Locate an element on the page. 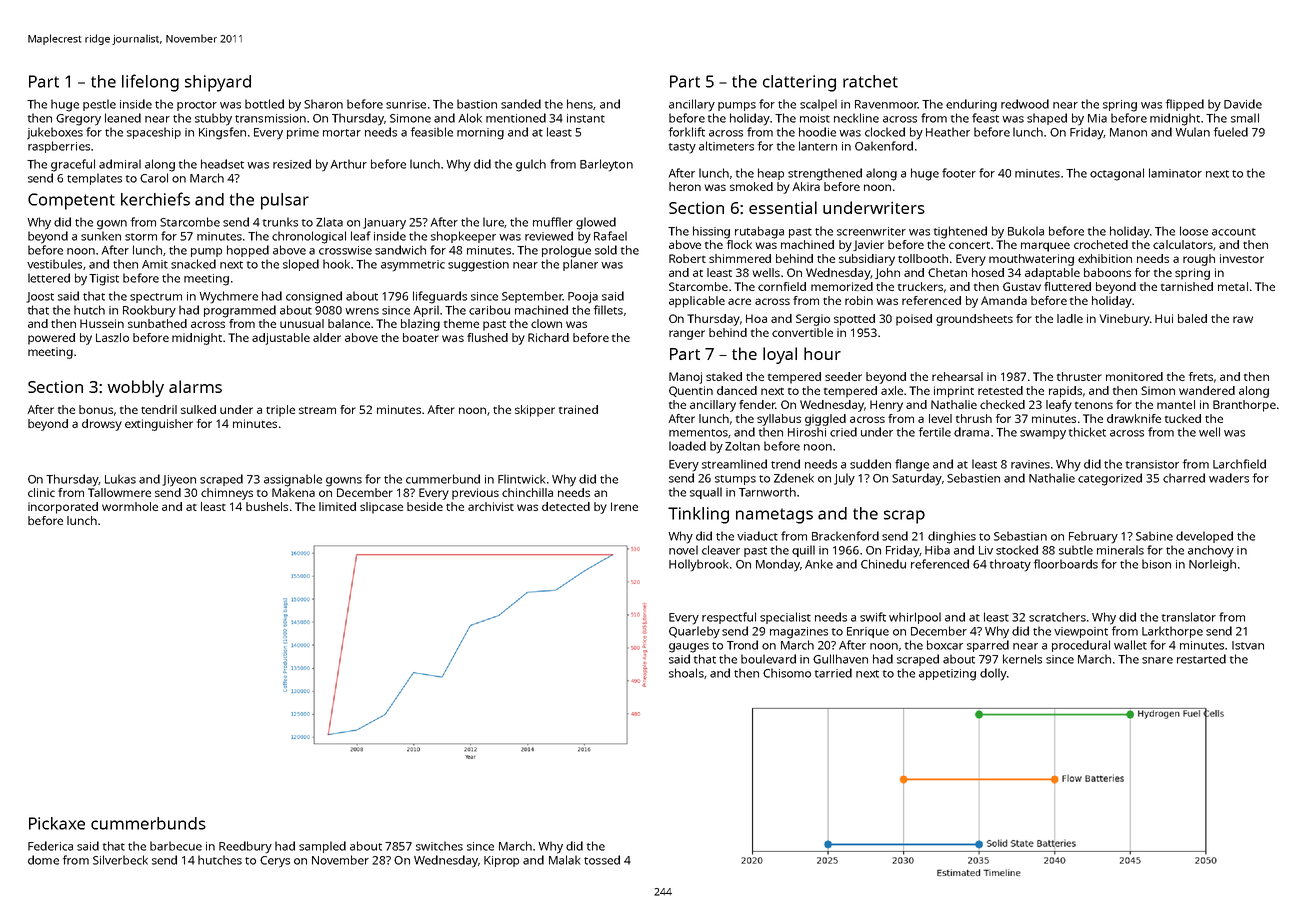 The width and height of the image is (1308, 924). laminator is located at coordinates (1175, 173).
